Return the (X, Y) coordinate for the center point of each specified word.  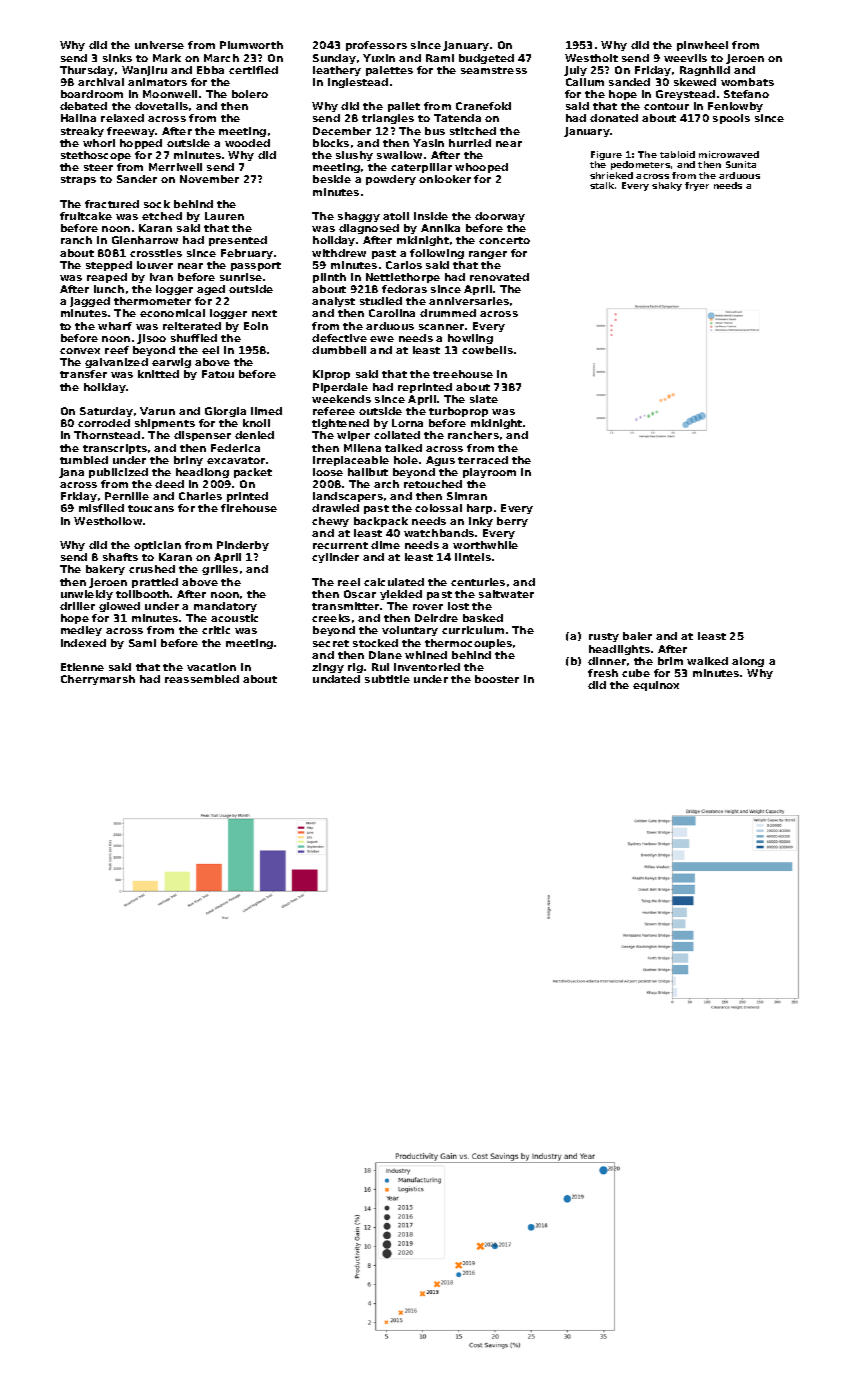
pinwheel (702, 46)
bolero (250, 94)
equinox (656, 686)
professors (376, 46)
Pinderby (243, 546)
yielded (401, 595)
